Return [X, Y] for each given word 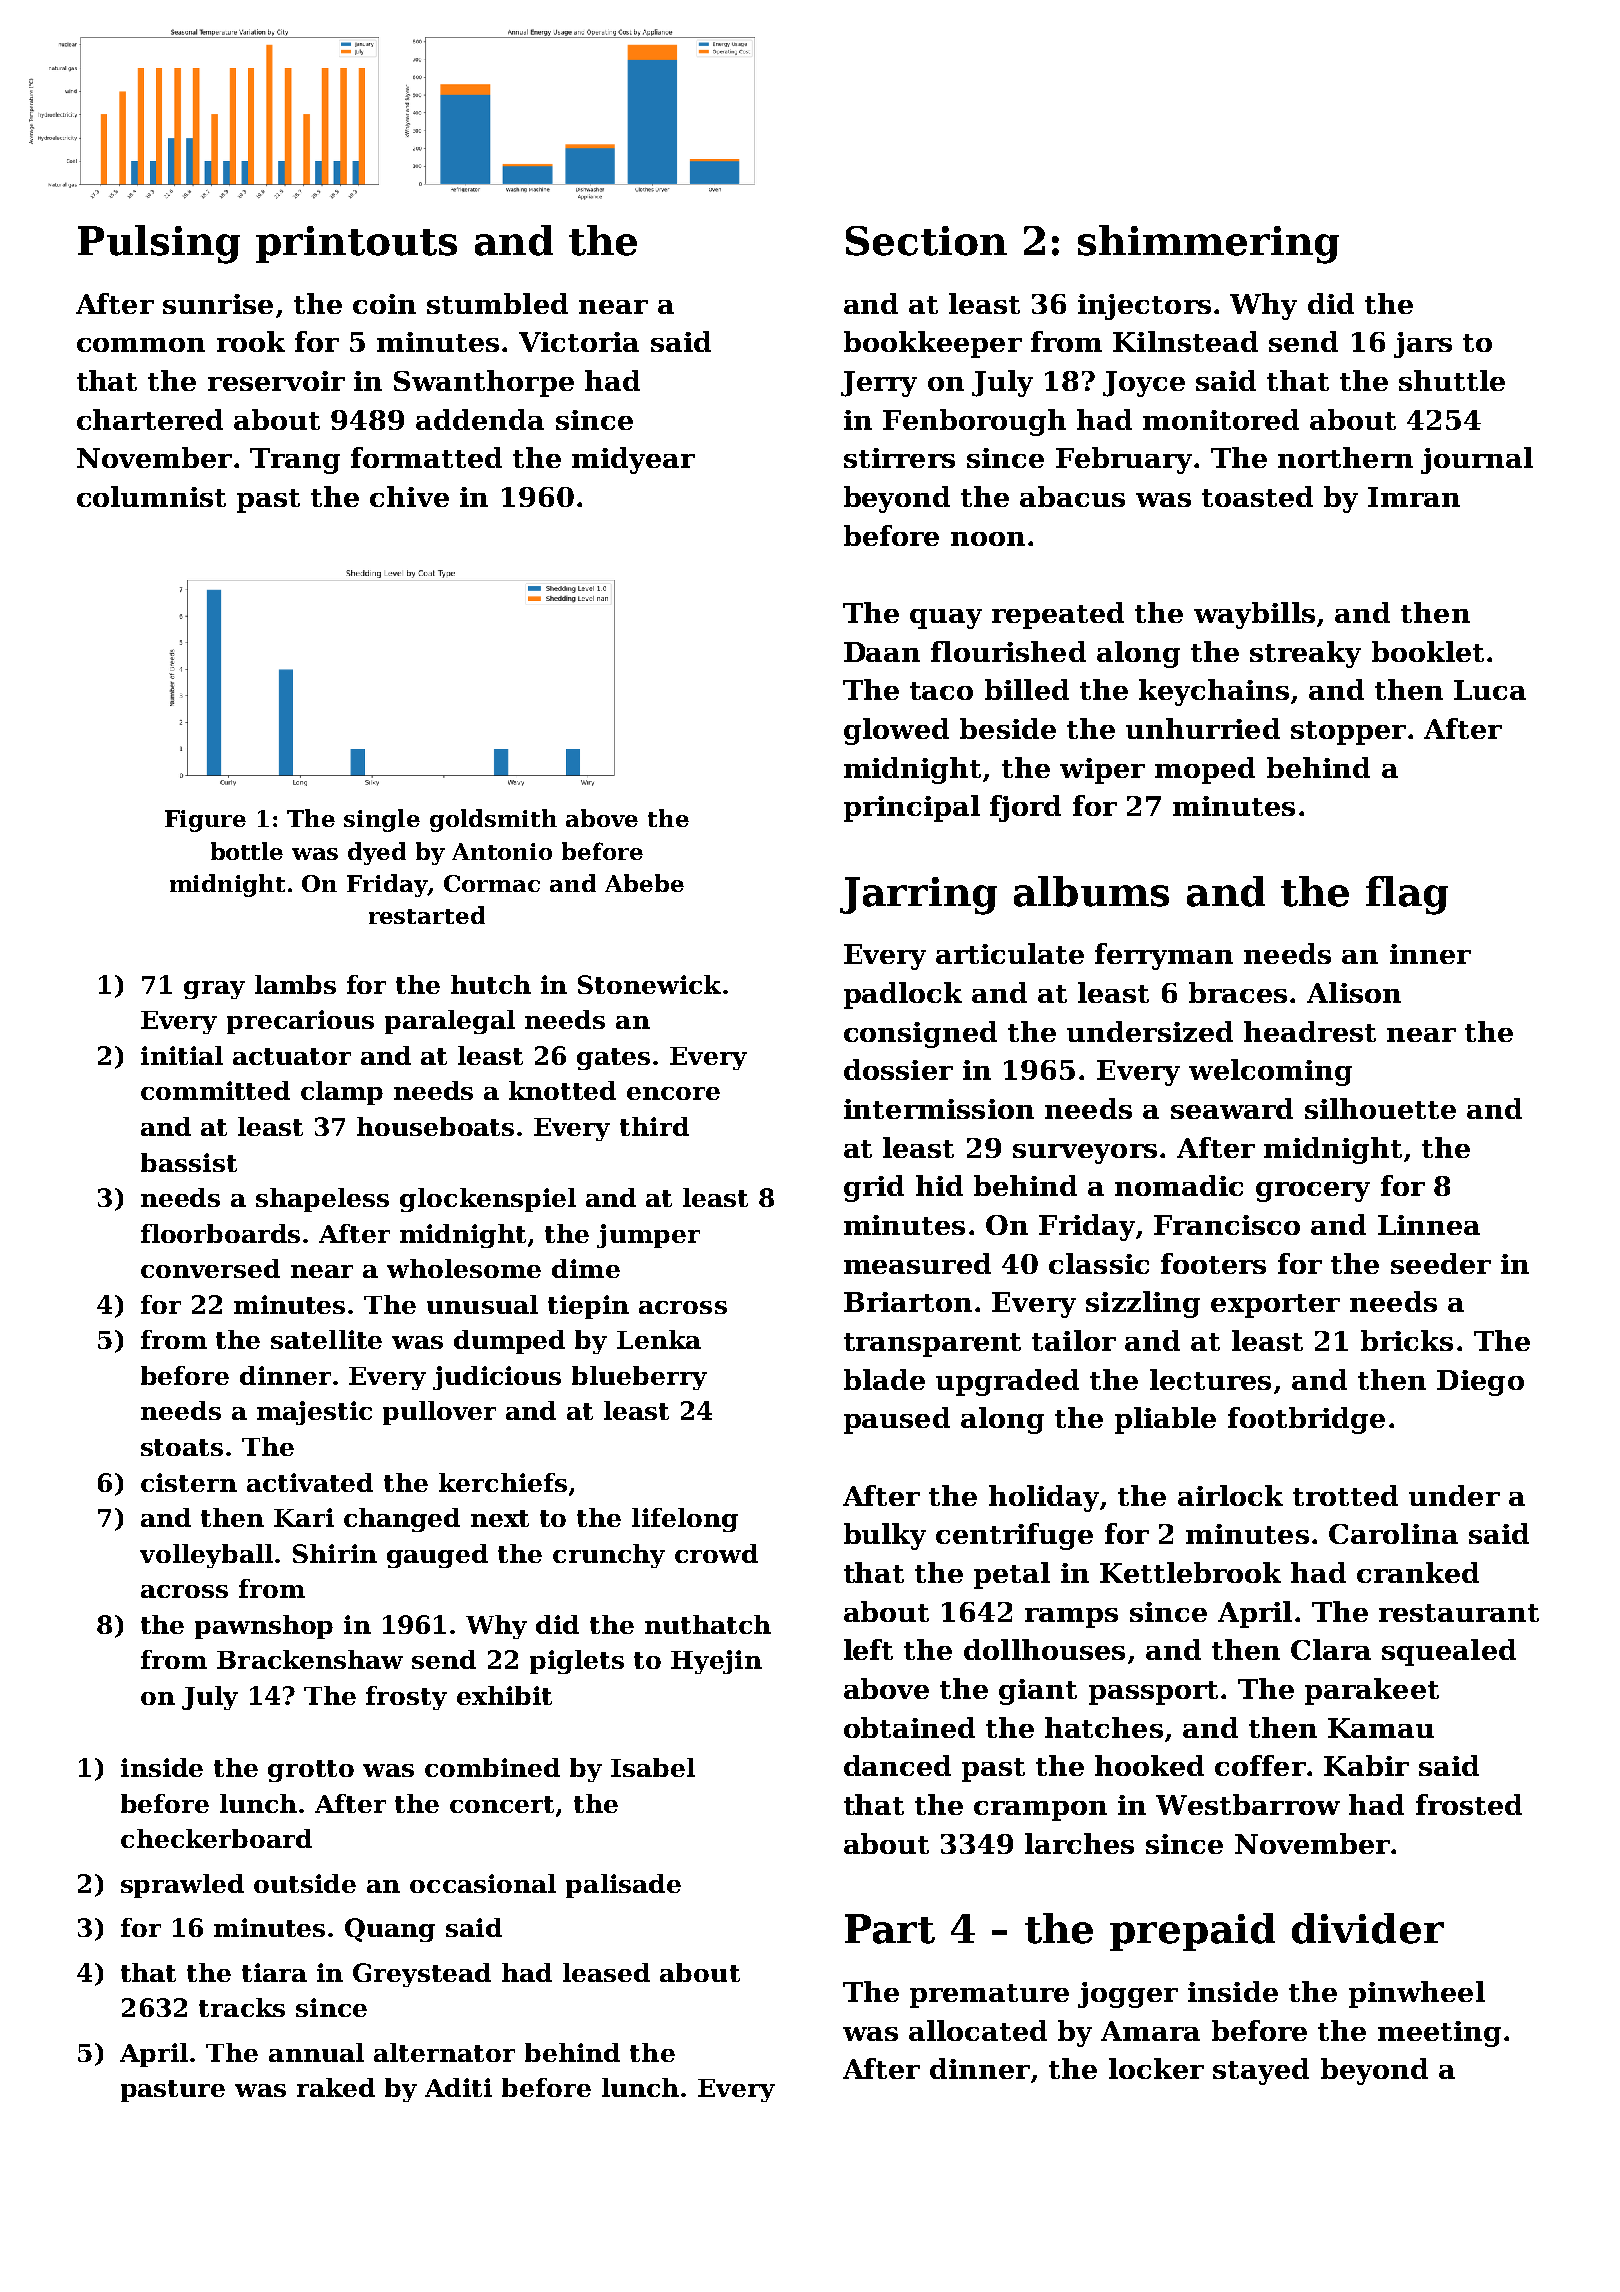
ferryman [1164, 956]
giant [1038, 1692]
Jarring [918, 896]
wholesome [464, 1268]
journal [1477, 460]
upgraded [1007, 1382]
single [382, 820]
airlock [1230, 1495]
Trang [295, 461]
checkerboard [216, 1838]
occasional [483, 1883]
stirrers [899, 458]
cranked [1418, 1572]
